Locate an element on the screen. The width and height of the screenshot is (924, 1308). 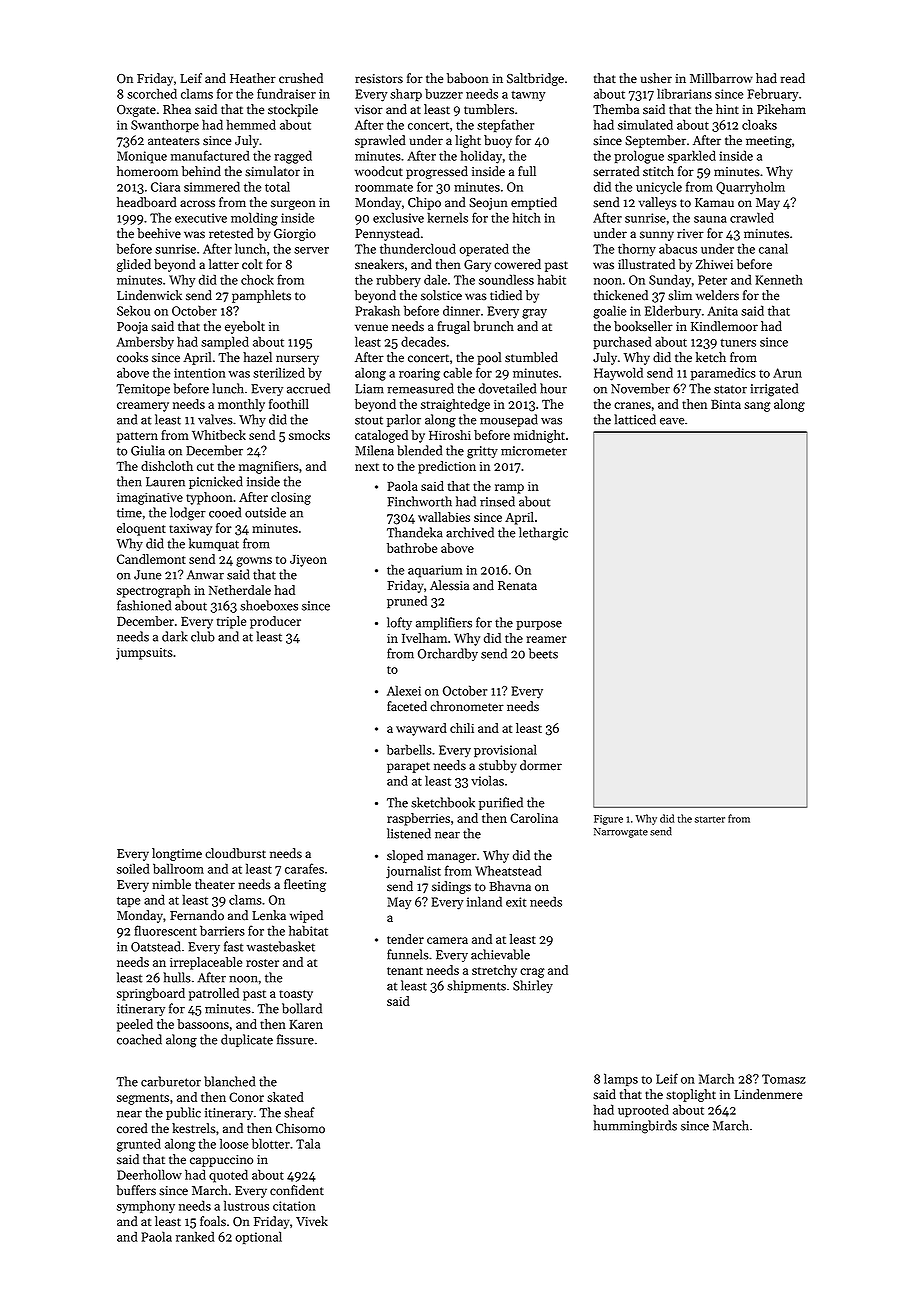
shipments is located at coordinates (476, 986).
